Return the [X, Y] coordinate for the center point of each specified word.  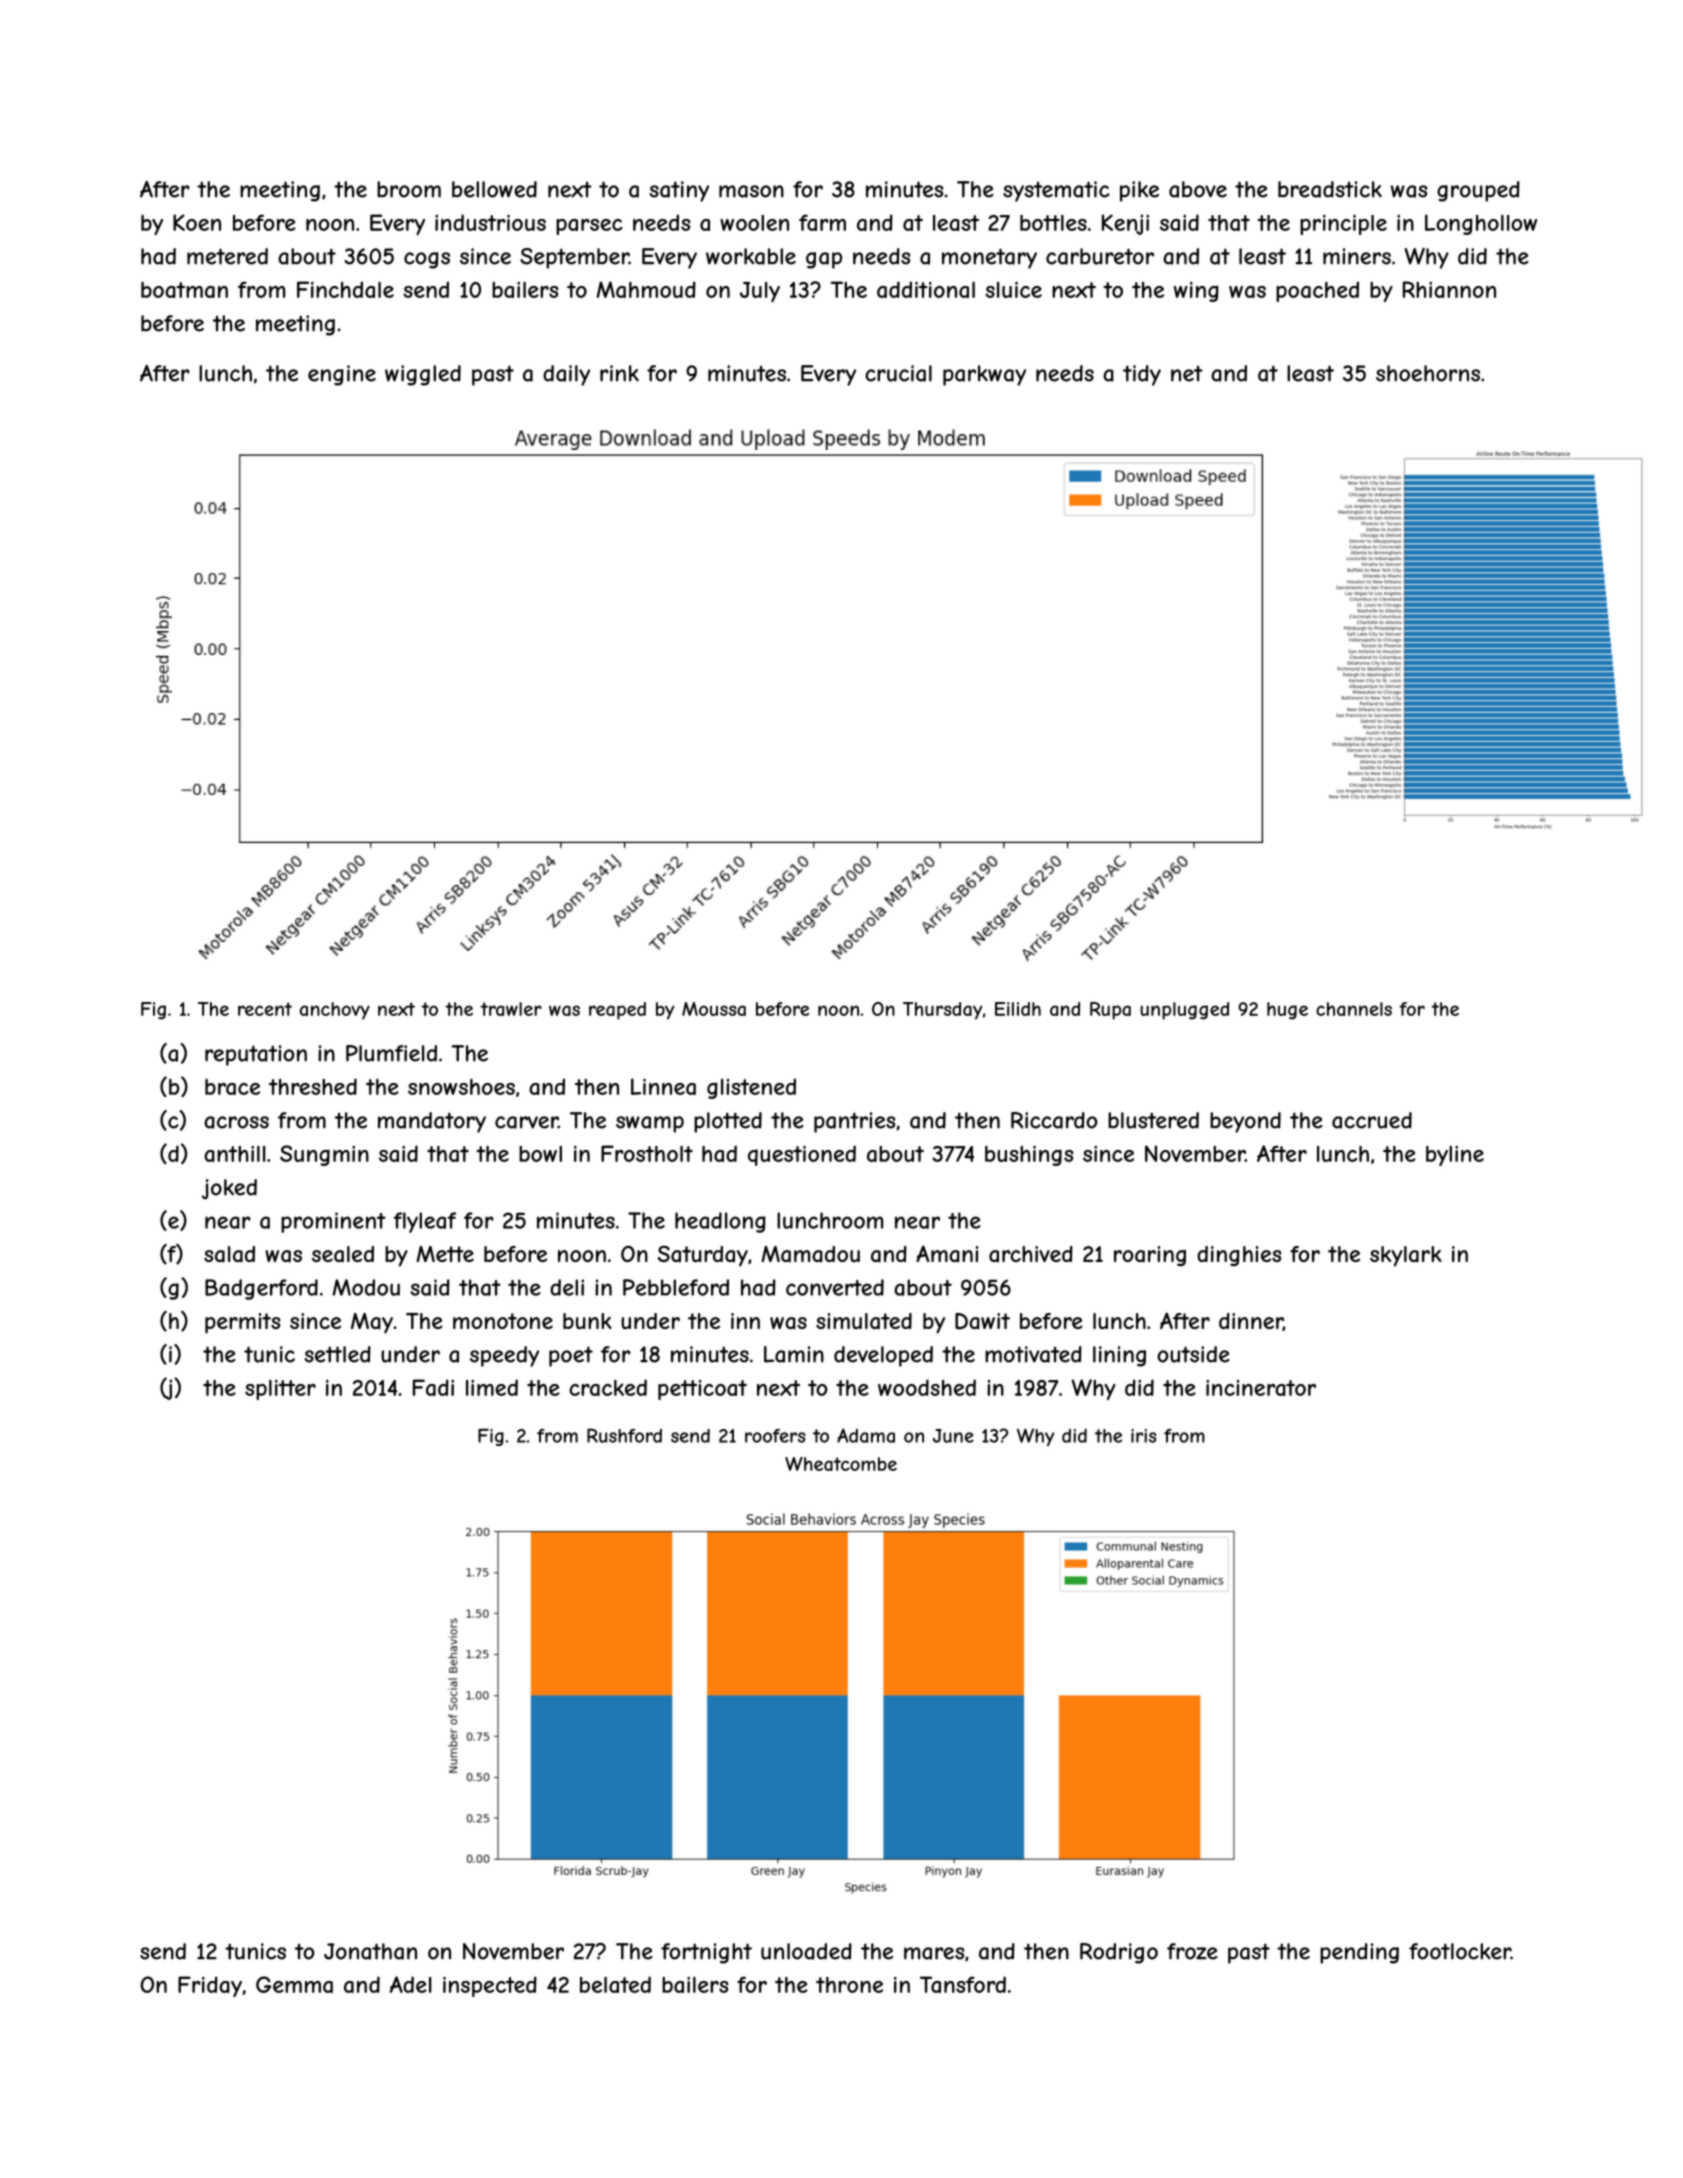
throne [849, 1985]
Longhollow [1481, 224]
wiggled [423, 375]
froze [1192, 1951]
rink [619, 373]
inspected [490, 1986]
